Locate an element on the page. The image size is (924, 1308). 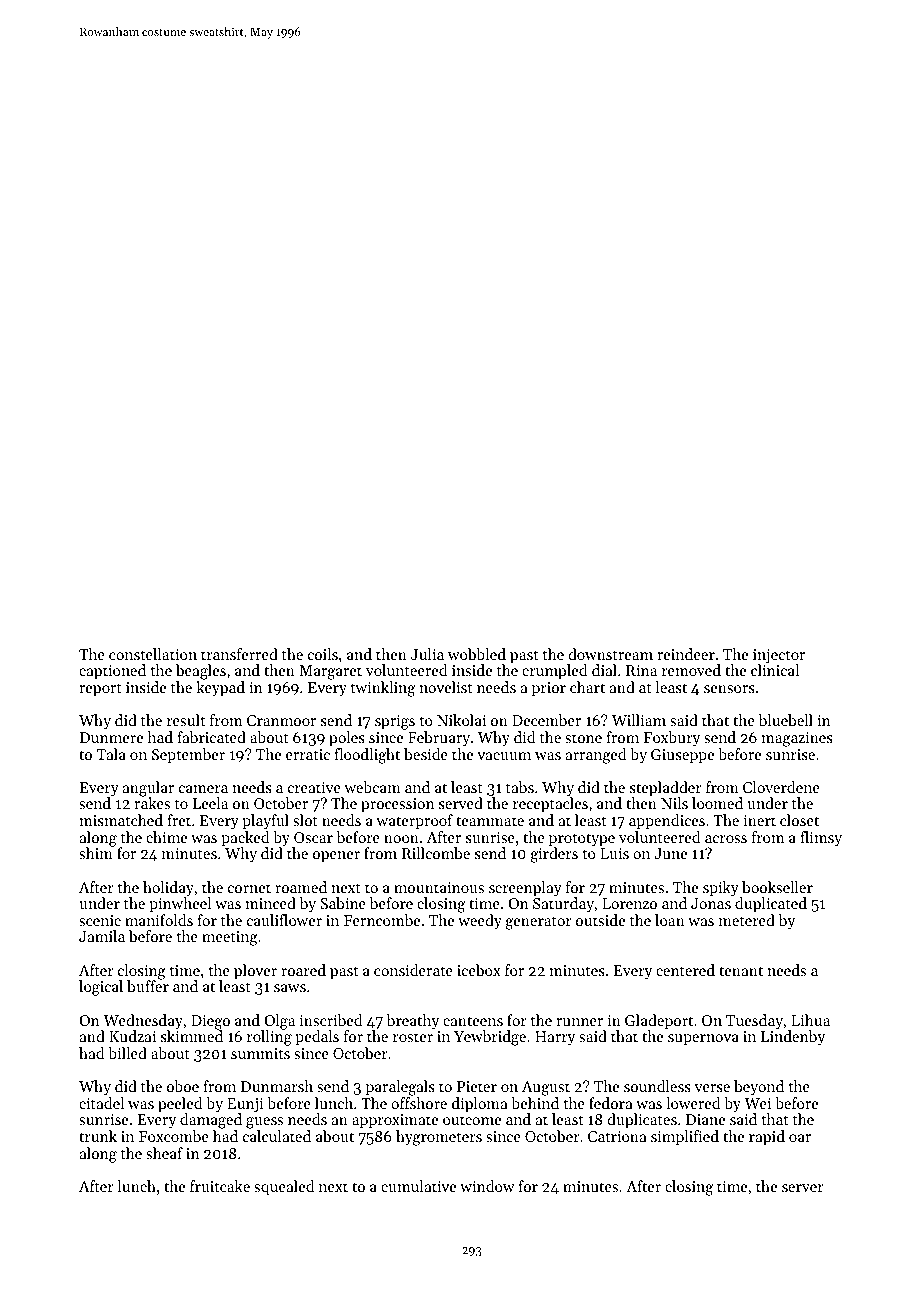
Cloverdene is located at coordinates (781, 787).
